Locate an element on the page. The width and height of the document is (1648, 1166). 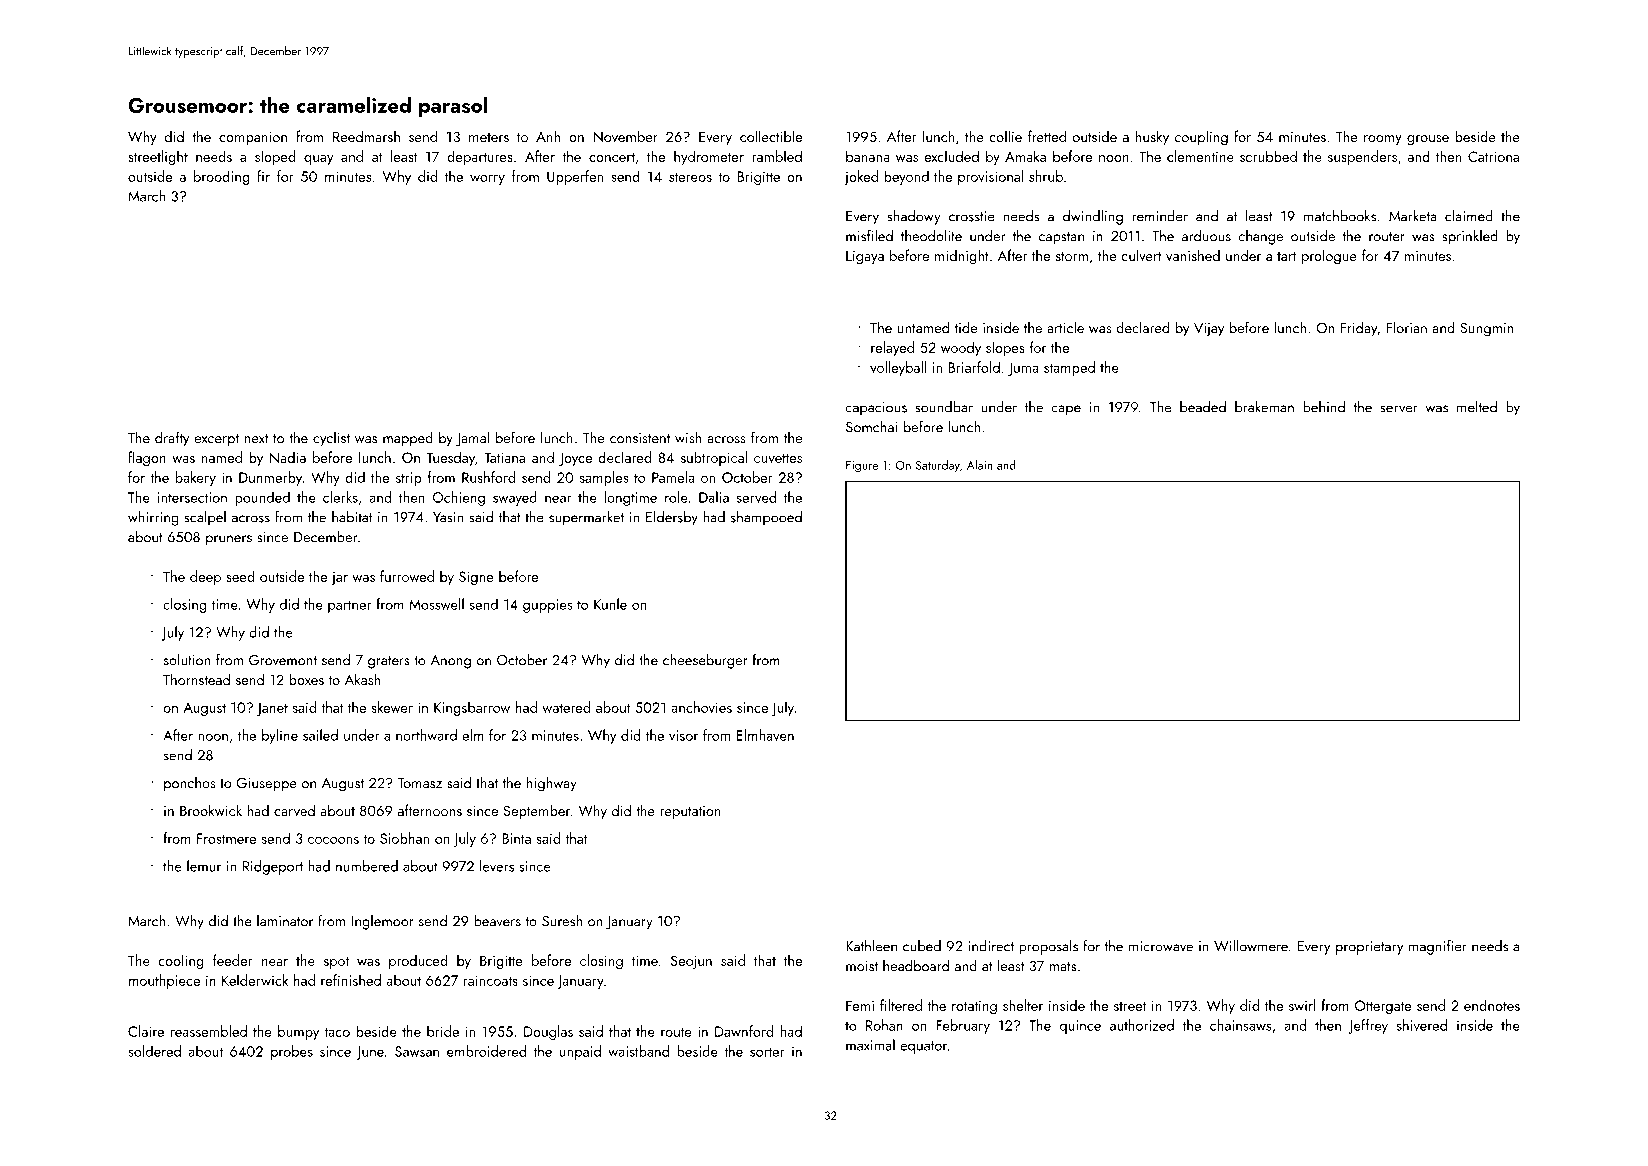
Somchai is located at coordinates (871, 427).
